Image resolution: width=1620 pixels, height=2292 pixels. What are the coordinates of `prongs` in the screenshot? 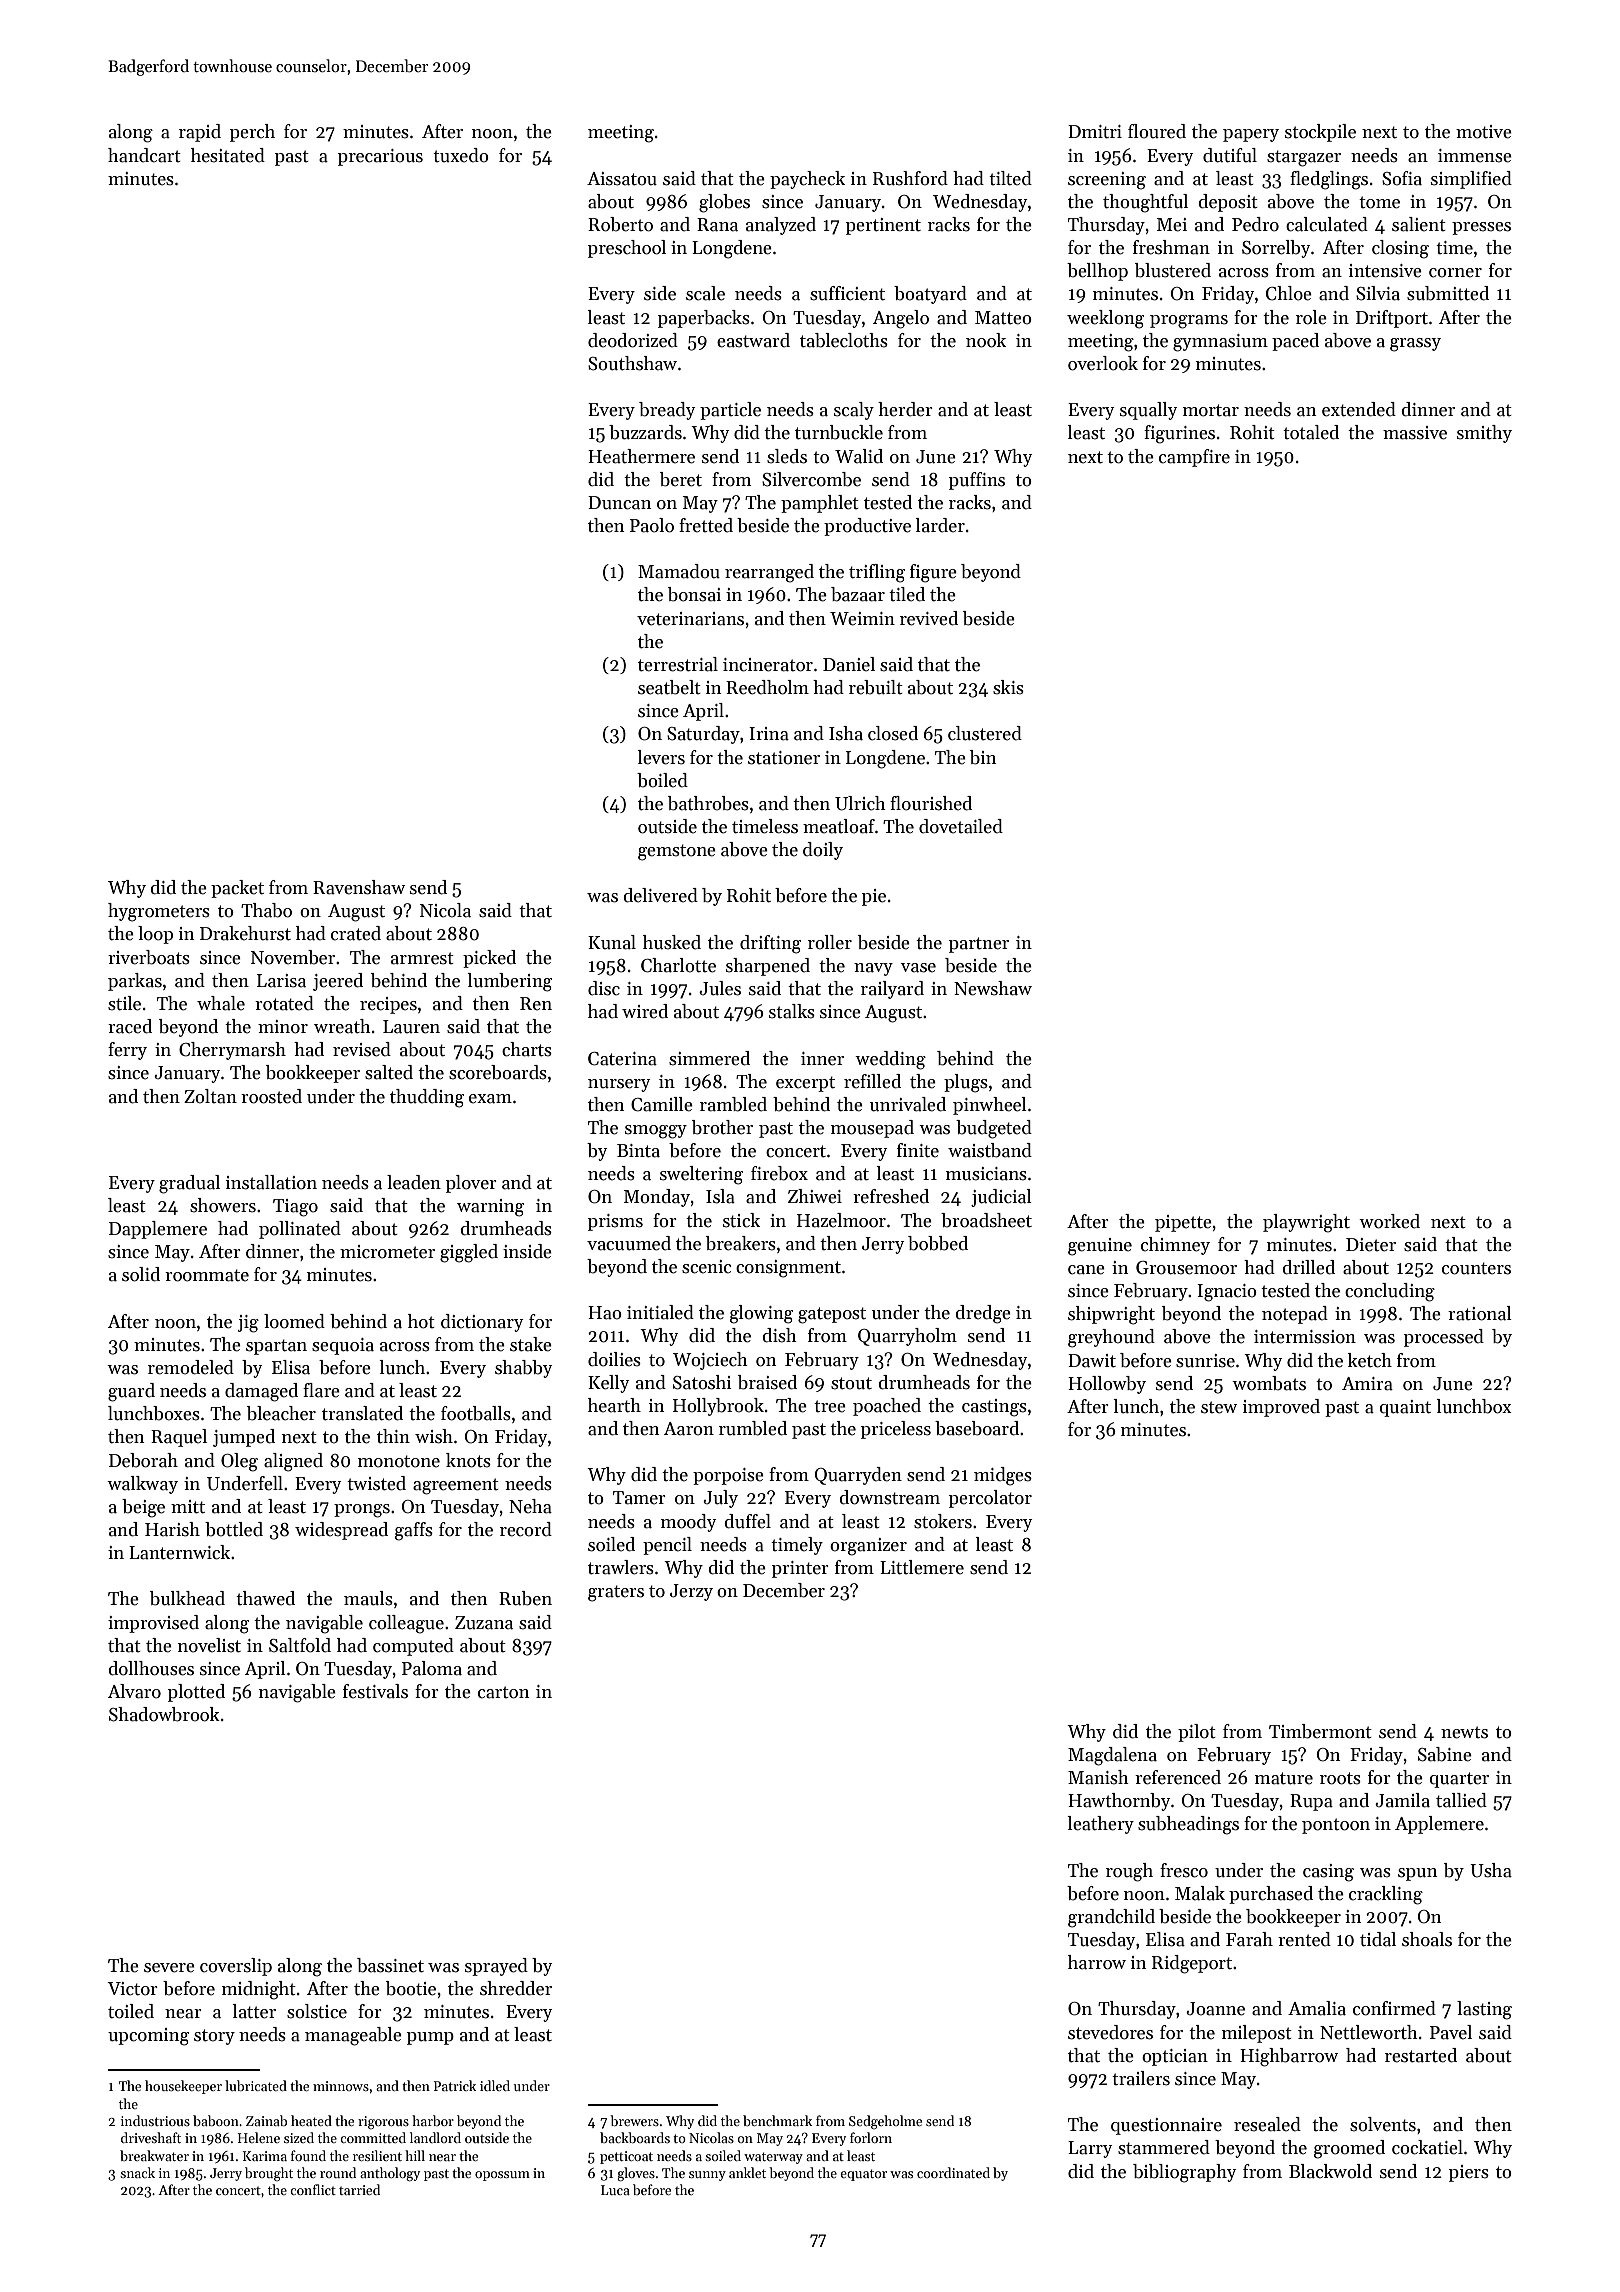 It's located at (362, 1511).
